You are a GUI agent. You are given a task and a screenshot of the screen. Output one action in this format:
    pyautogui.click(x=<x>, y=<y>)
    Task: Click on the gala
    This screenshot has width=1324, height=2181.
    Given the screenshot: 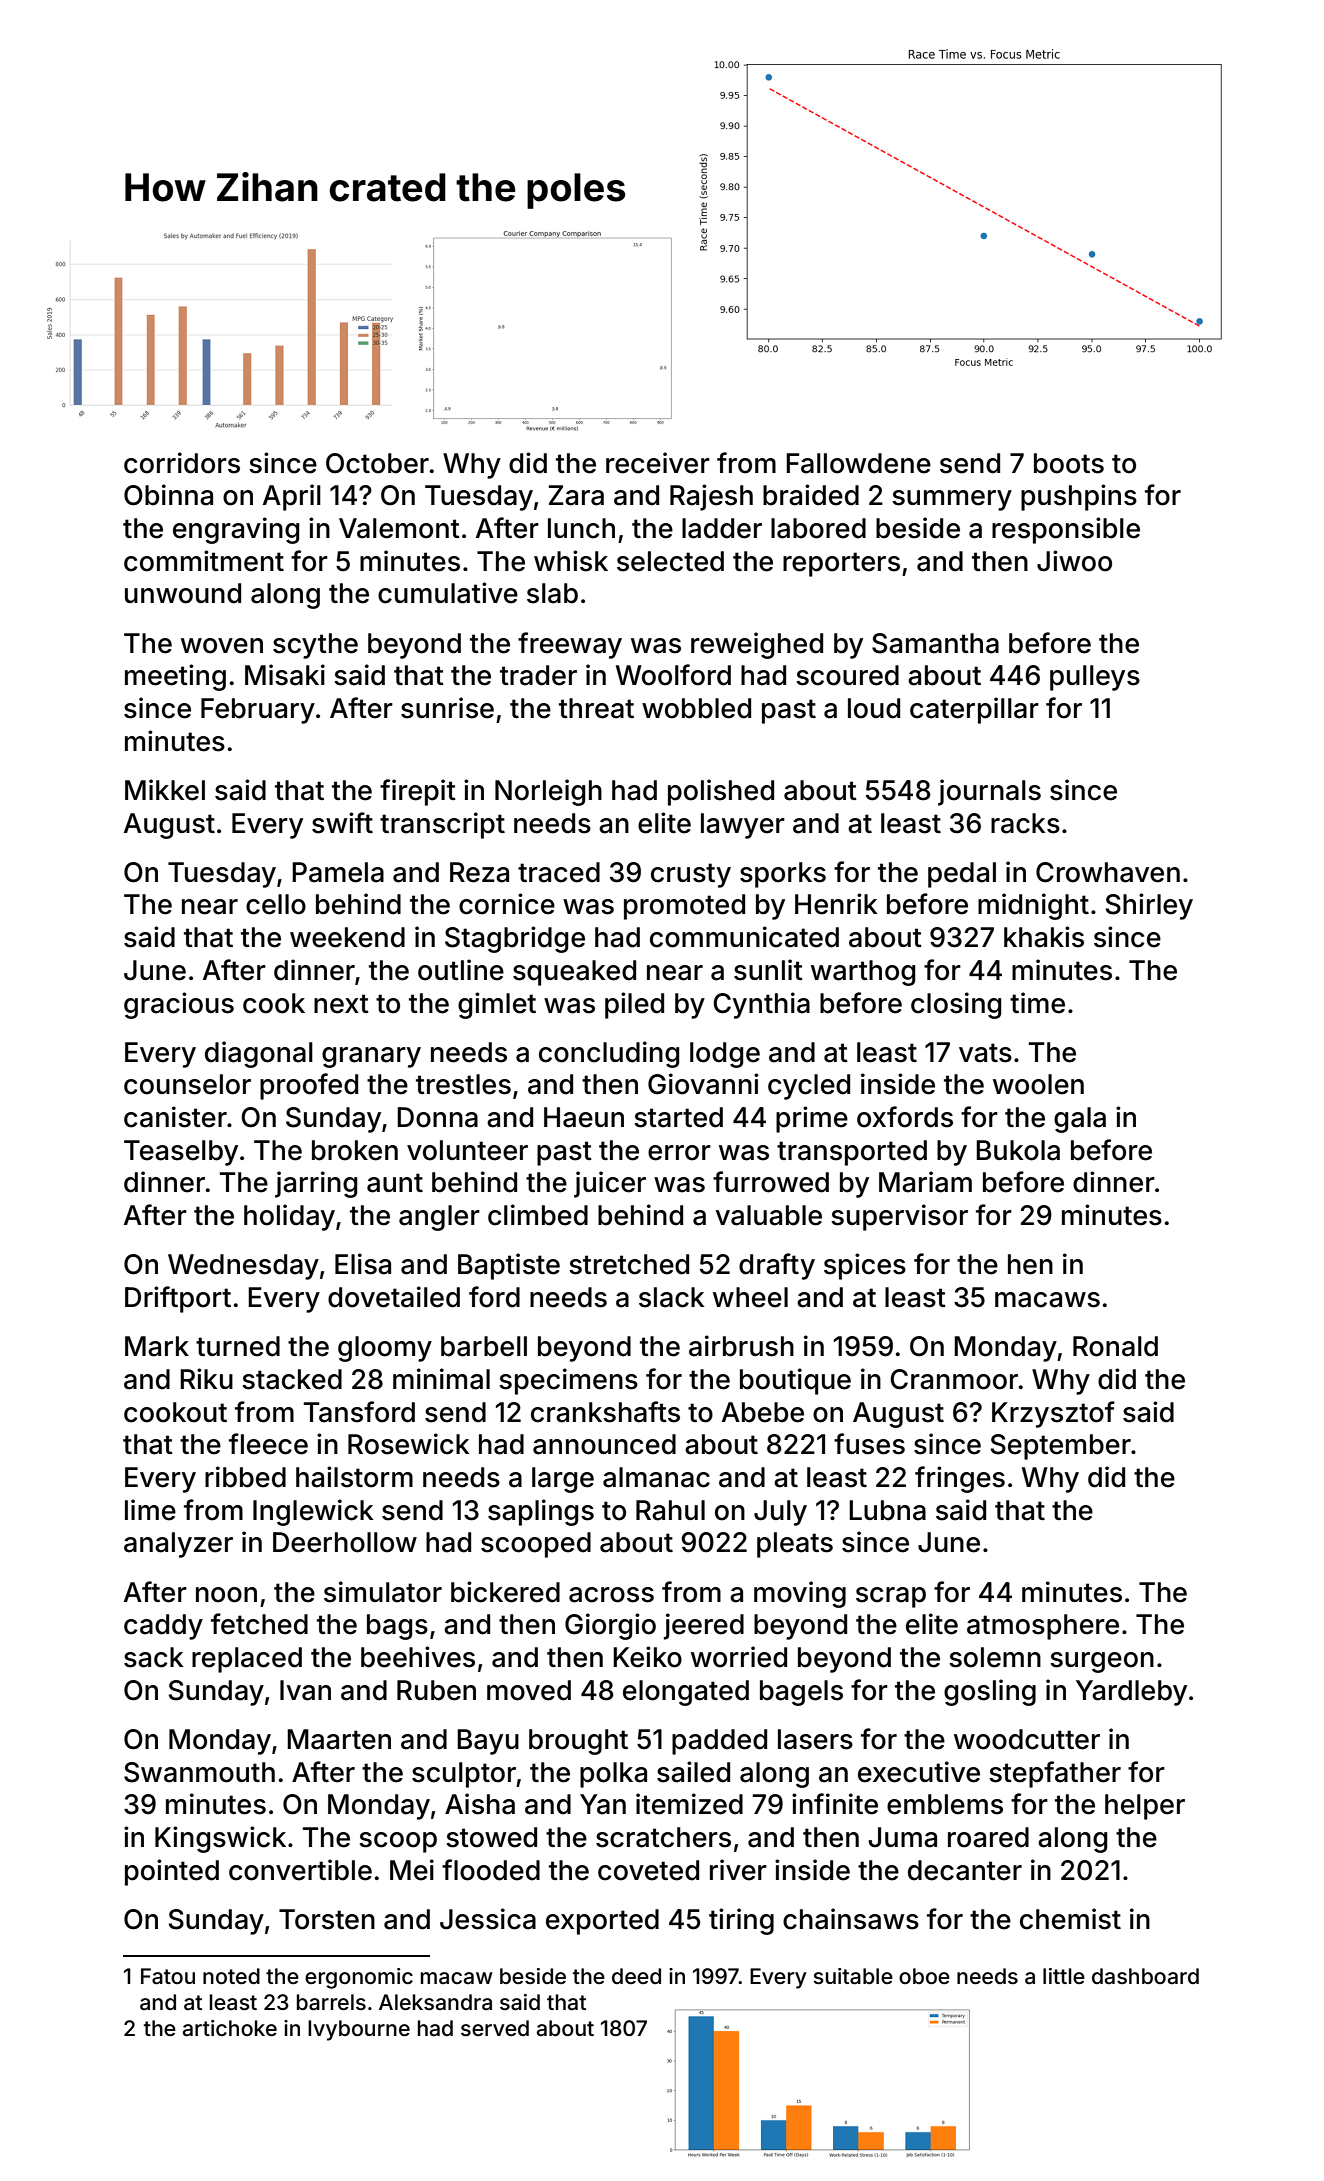 What is the action you would take?
    pyautogui.click(x=1080, y=1120)
